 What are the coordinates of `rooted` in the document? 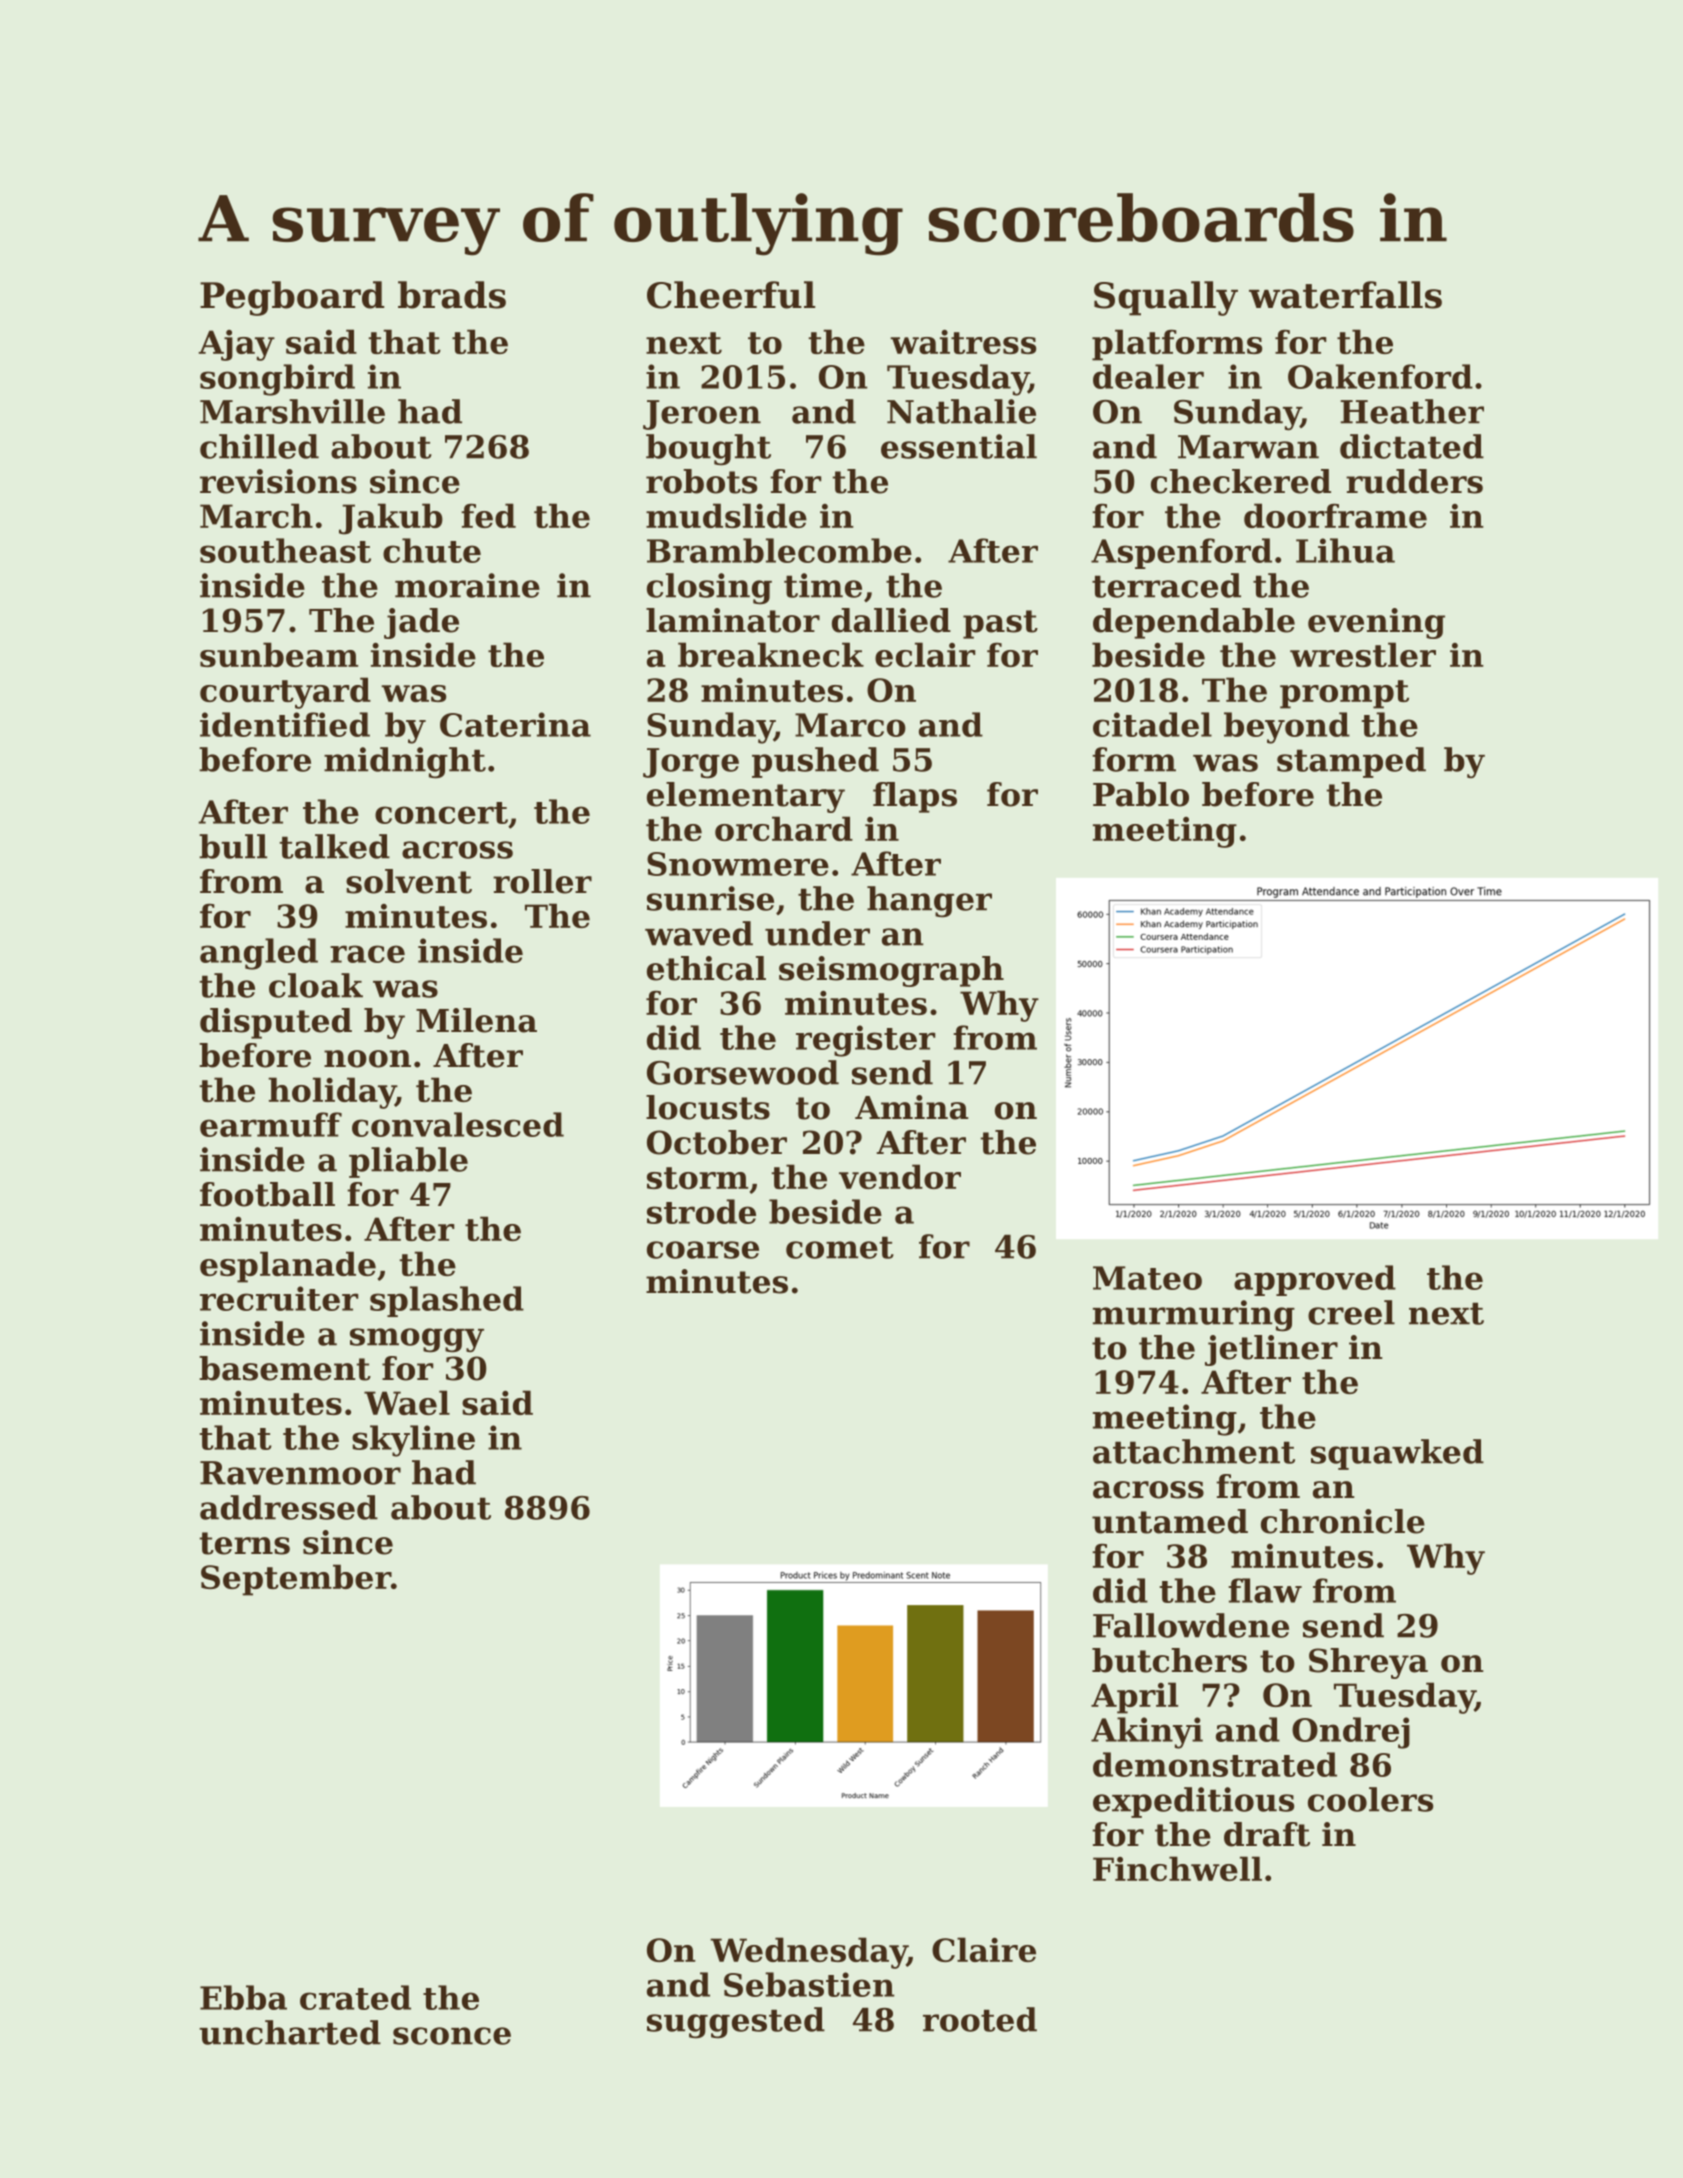 It's located at (980, 2019).
